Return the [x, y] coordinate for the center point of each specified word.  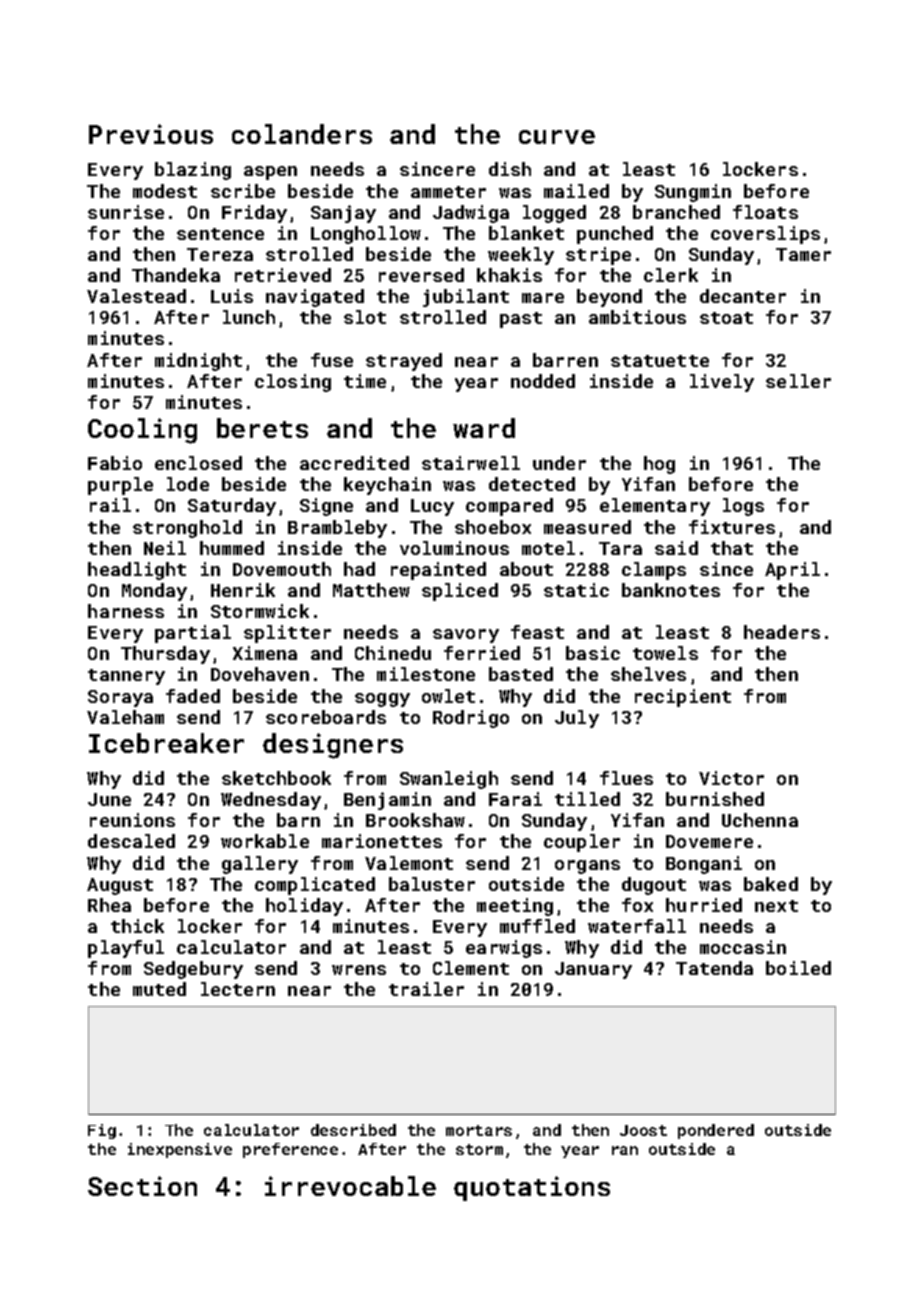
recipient [683, 698]
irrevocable [350, 1186]
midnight [198, 362]
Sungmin [693, 193]
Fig [102, 1131]
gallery [260, 865]
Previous [151, 134]
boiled [798, 968]
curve [557, 137]
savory [466, 636]
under [559, 463]
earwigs [504, 949]
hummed [232, 548]
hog [659, 465]
